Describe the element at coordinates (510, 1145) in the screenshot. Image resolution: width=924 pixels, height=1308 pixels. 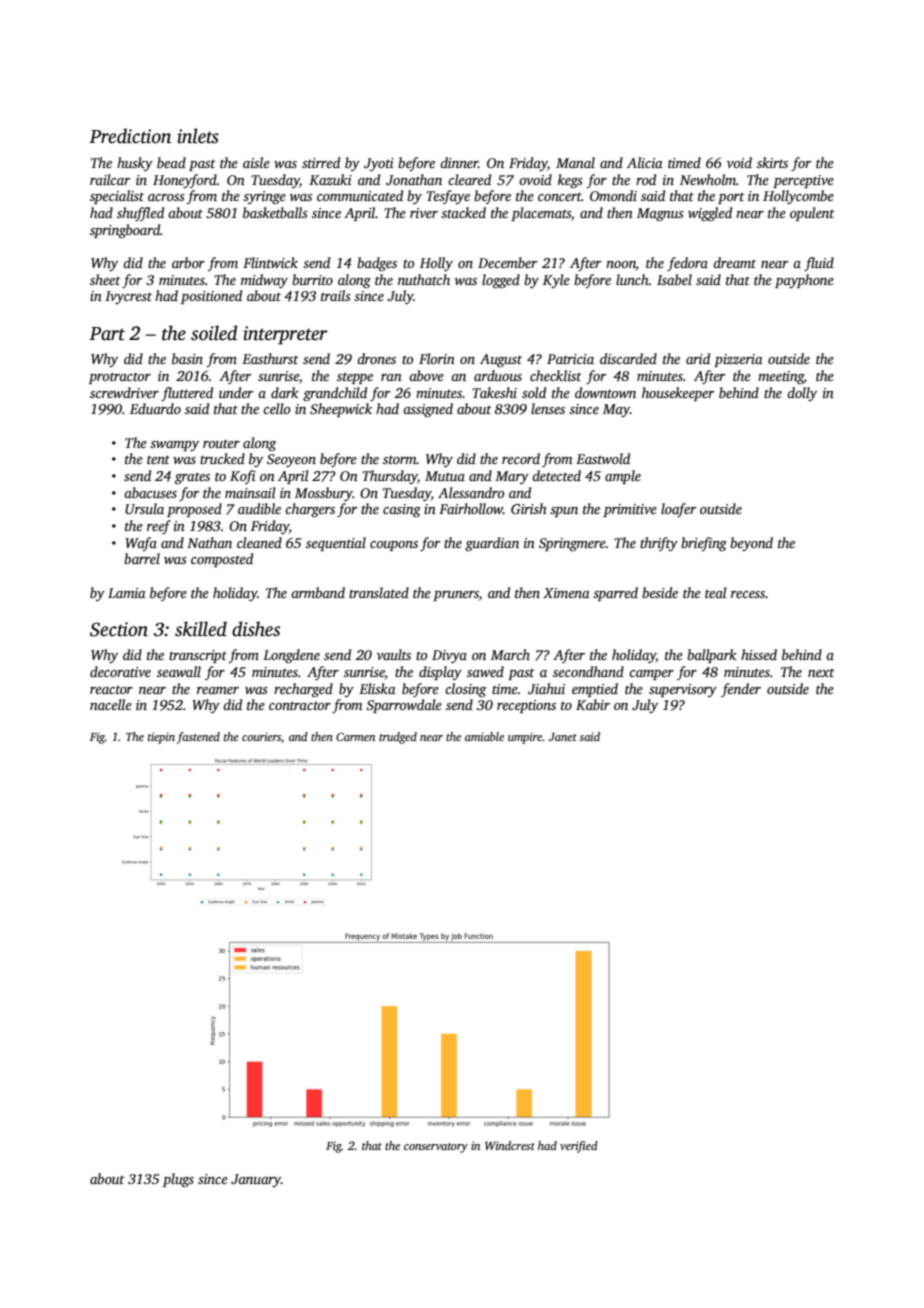
I see `Windcrest` at that location.
